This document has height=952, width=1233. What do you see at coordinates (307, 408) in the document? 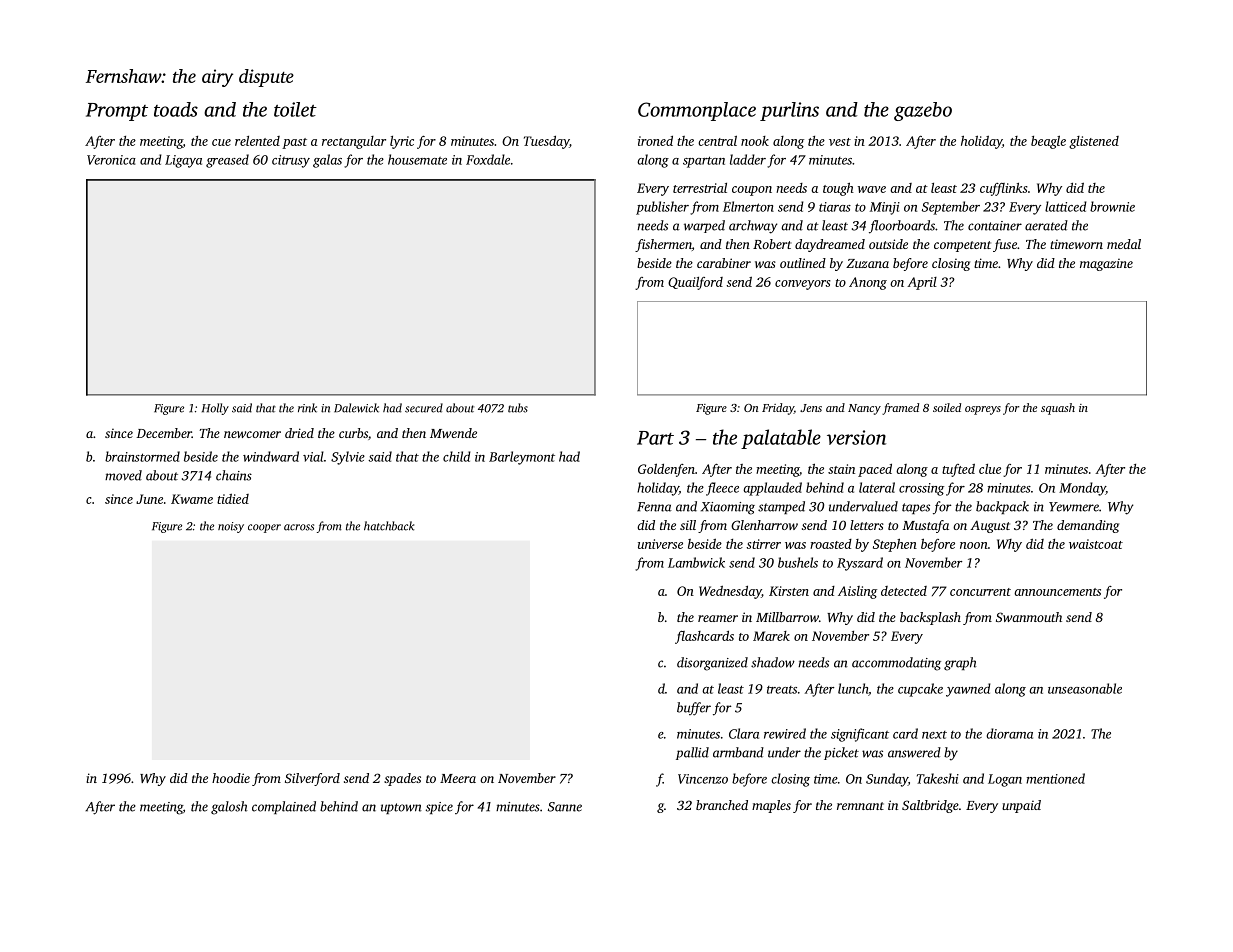
I see `rink` at bounding box center [307, 408].
